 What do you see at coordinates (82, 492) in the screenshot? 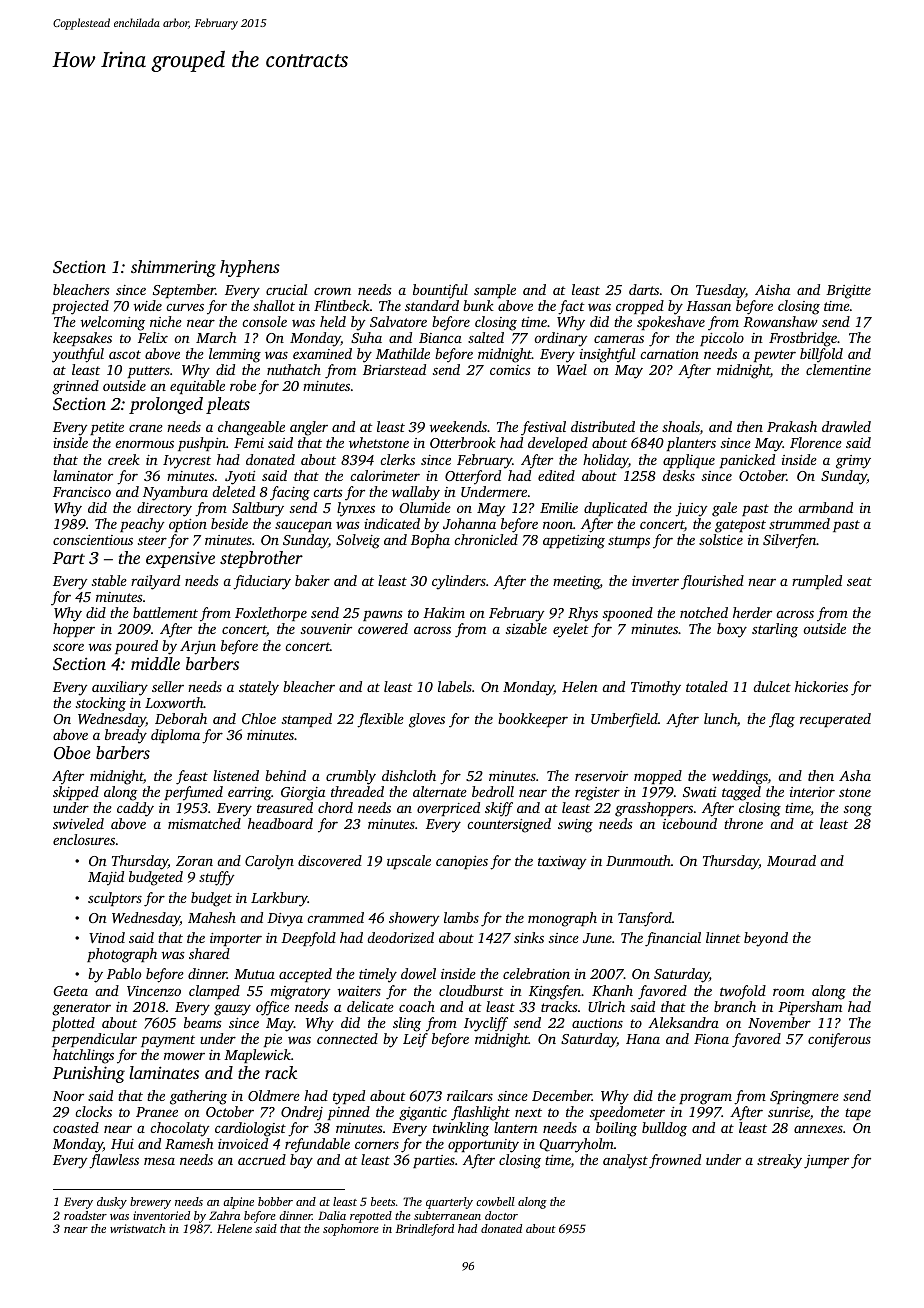
I see `Francisco` at bounding box center [82, 492].
